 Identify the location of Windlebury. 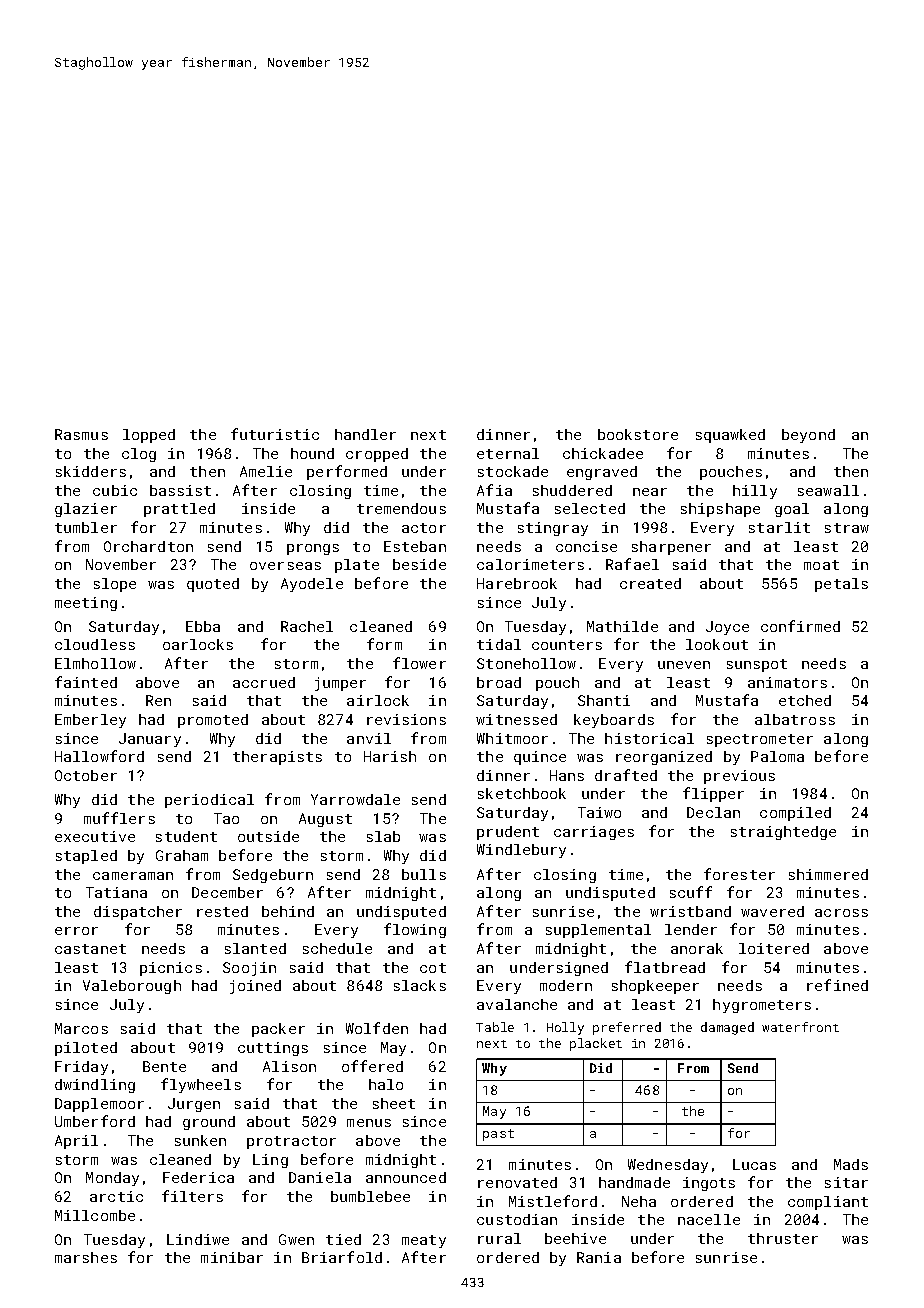
(521, 851).
